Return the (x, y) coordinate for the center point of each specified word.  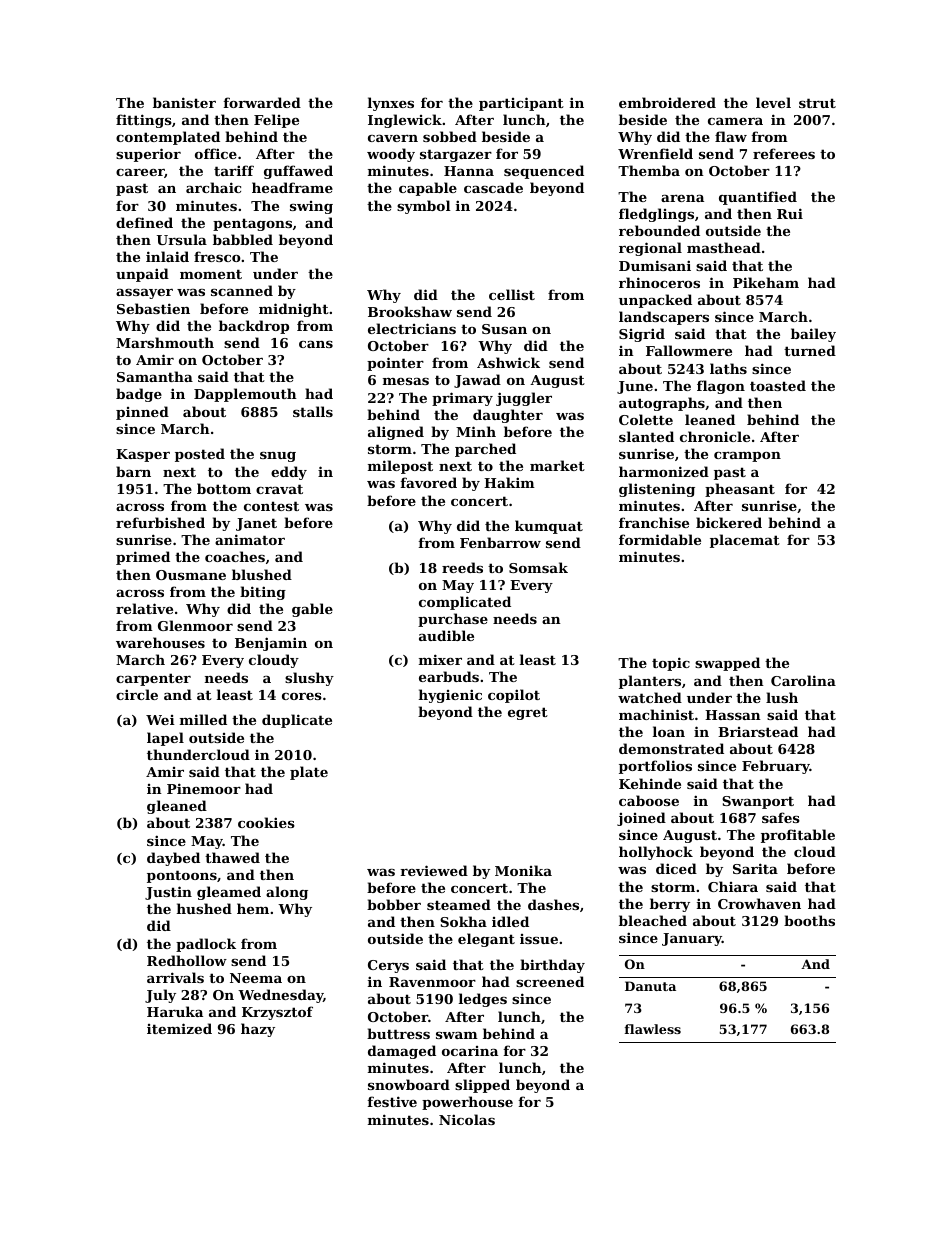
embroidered (667, 102)
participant (521, 104)
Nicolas (467, 1119)
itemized (179, 1028)
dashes (553, 904)
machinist (656, 714)
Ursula (182, 239)
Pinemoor (204, 788)
